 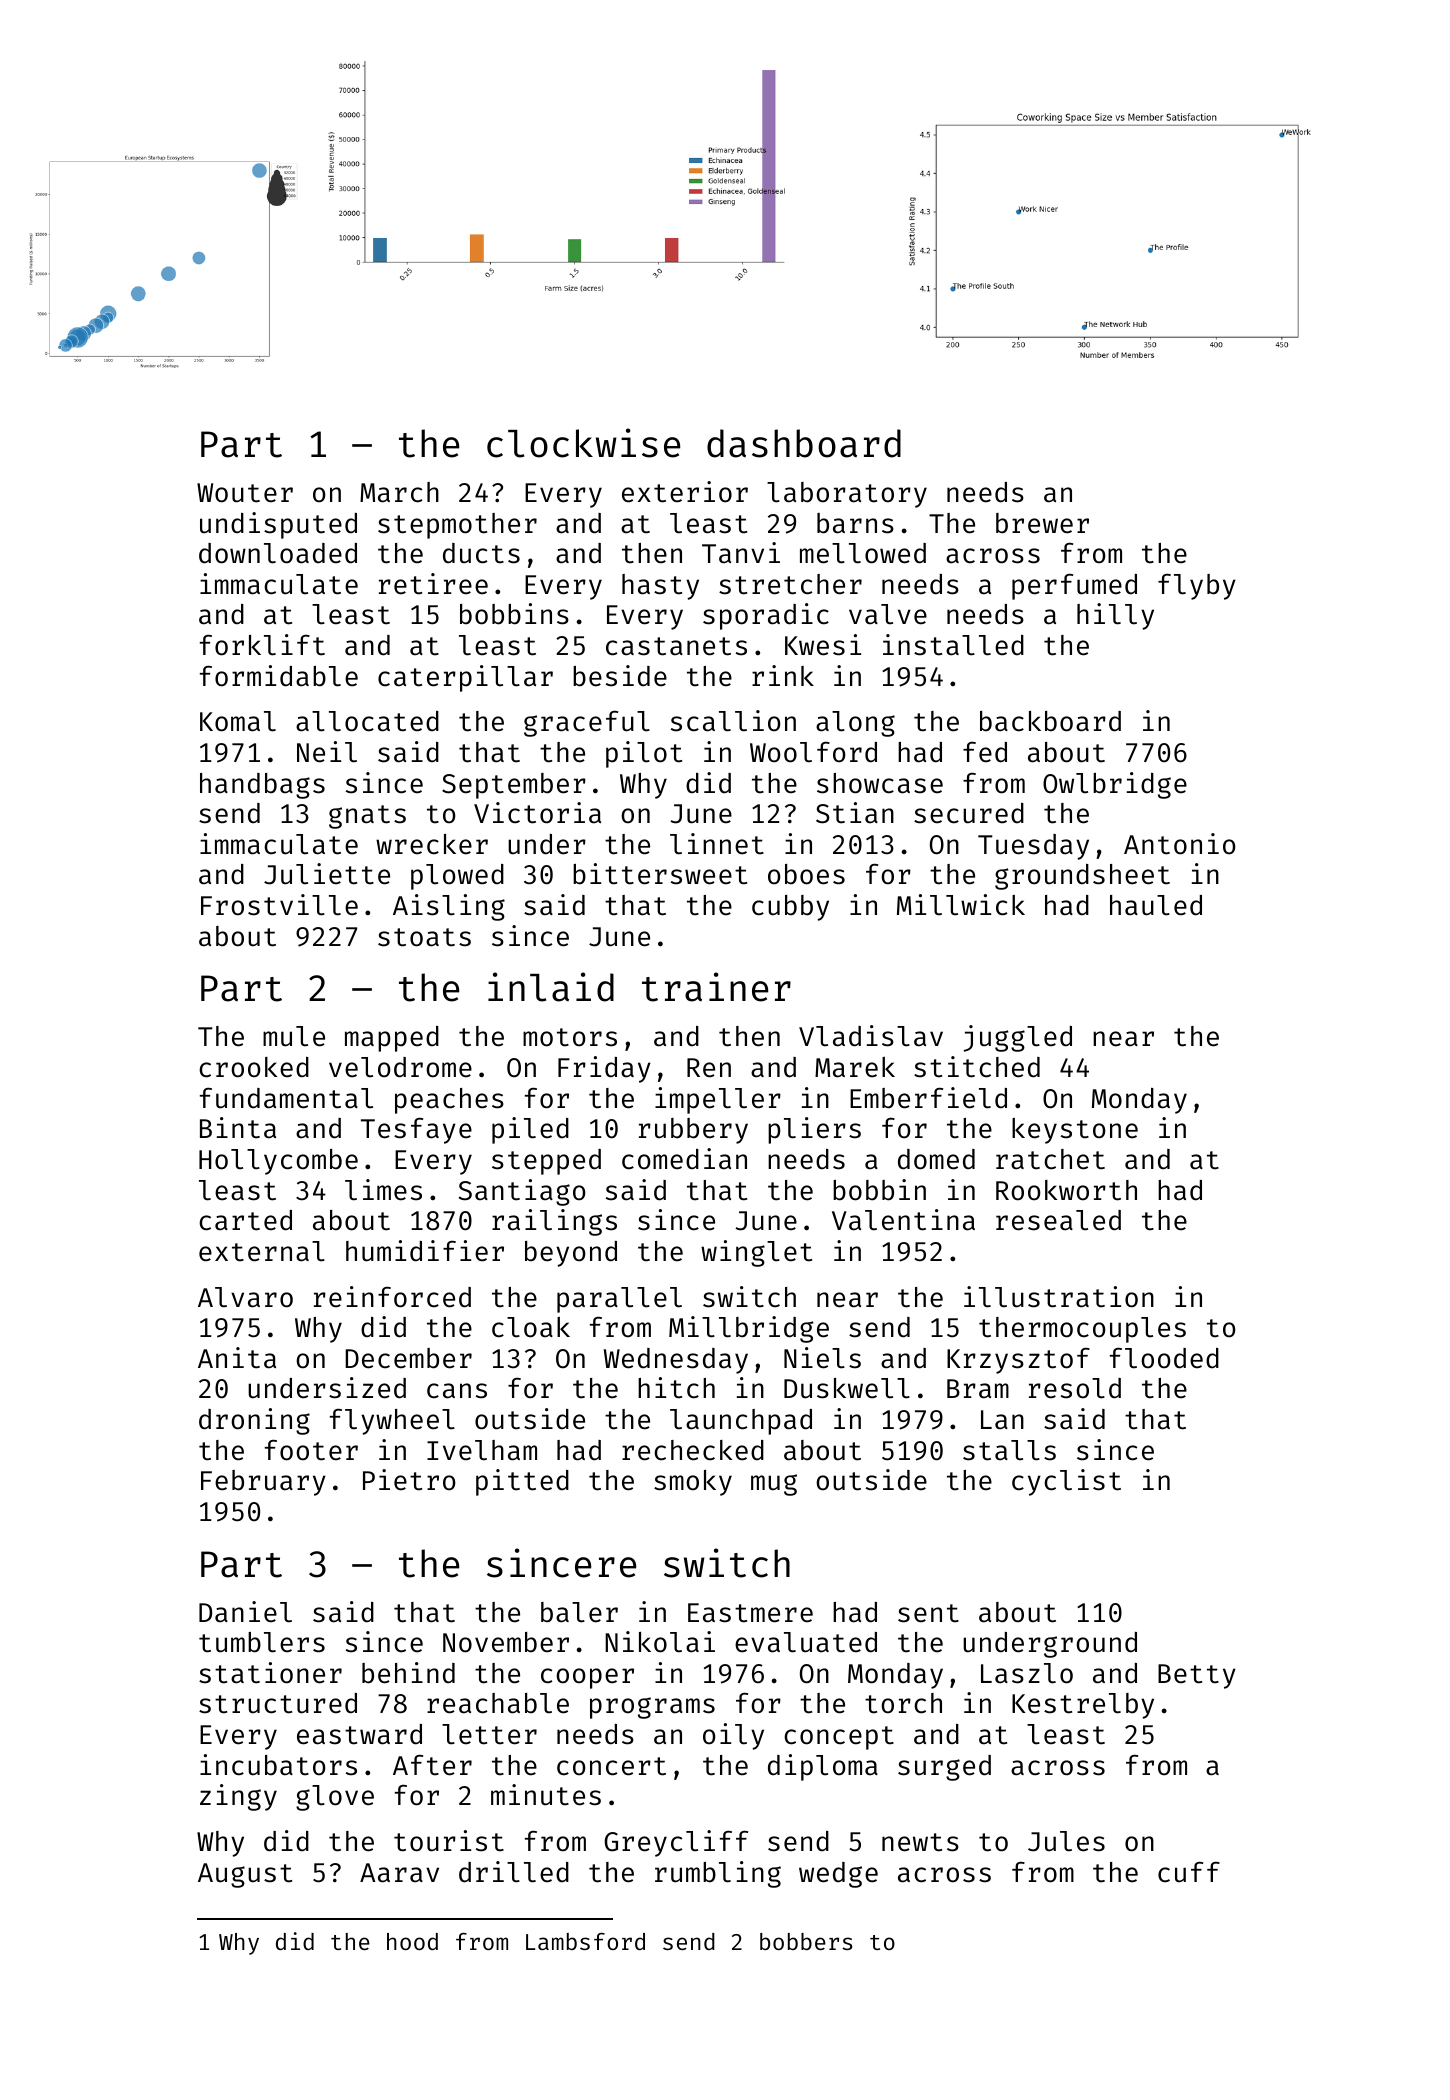 I want to click on baler, so click(x=579, y=1612).
